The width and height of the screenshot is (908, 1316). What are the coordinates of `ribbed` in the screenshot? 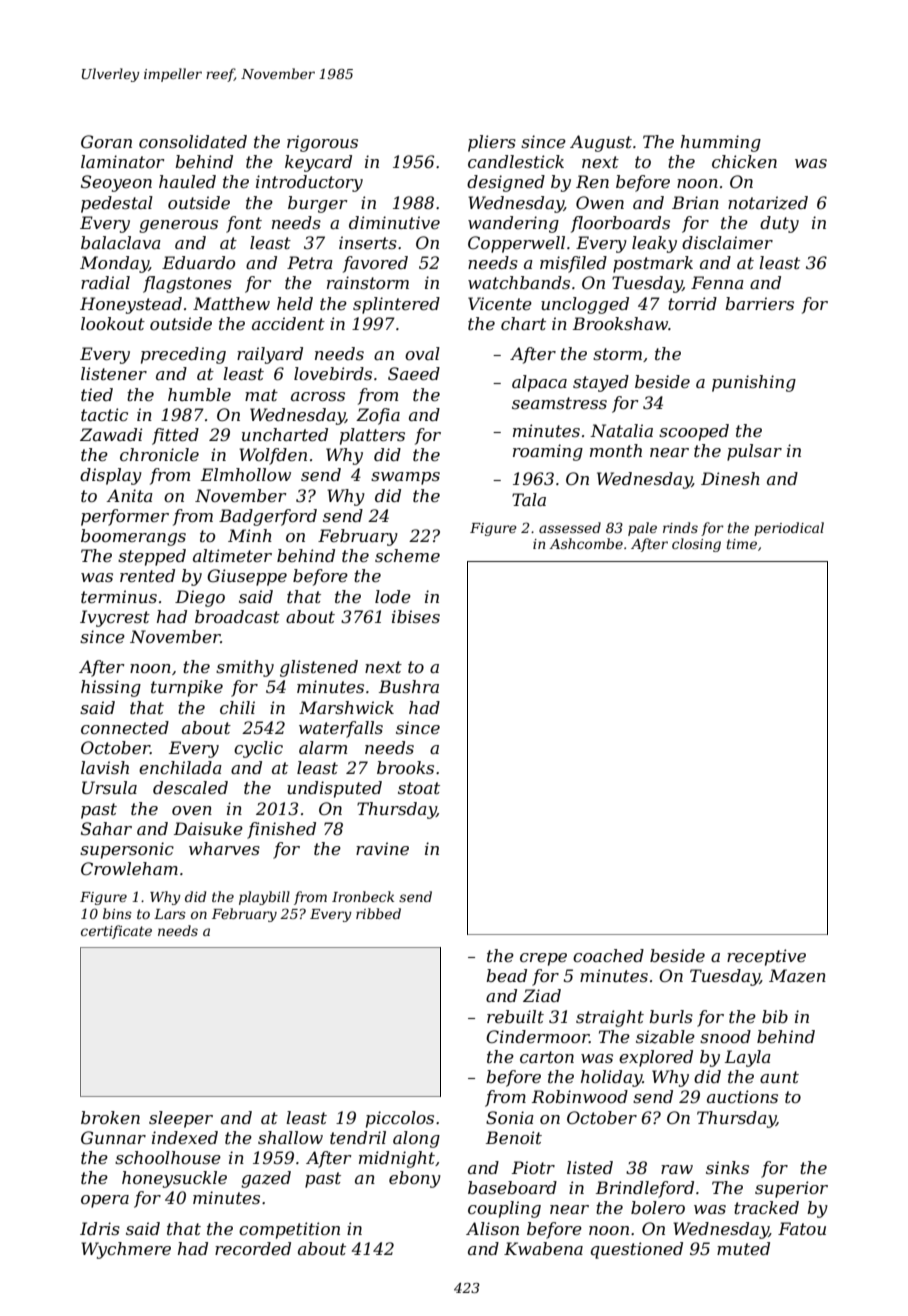 It's located at (378, 913).
